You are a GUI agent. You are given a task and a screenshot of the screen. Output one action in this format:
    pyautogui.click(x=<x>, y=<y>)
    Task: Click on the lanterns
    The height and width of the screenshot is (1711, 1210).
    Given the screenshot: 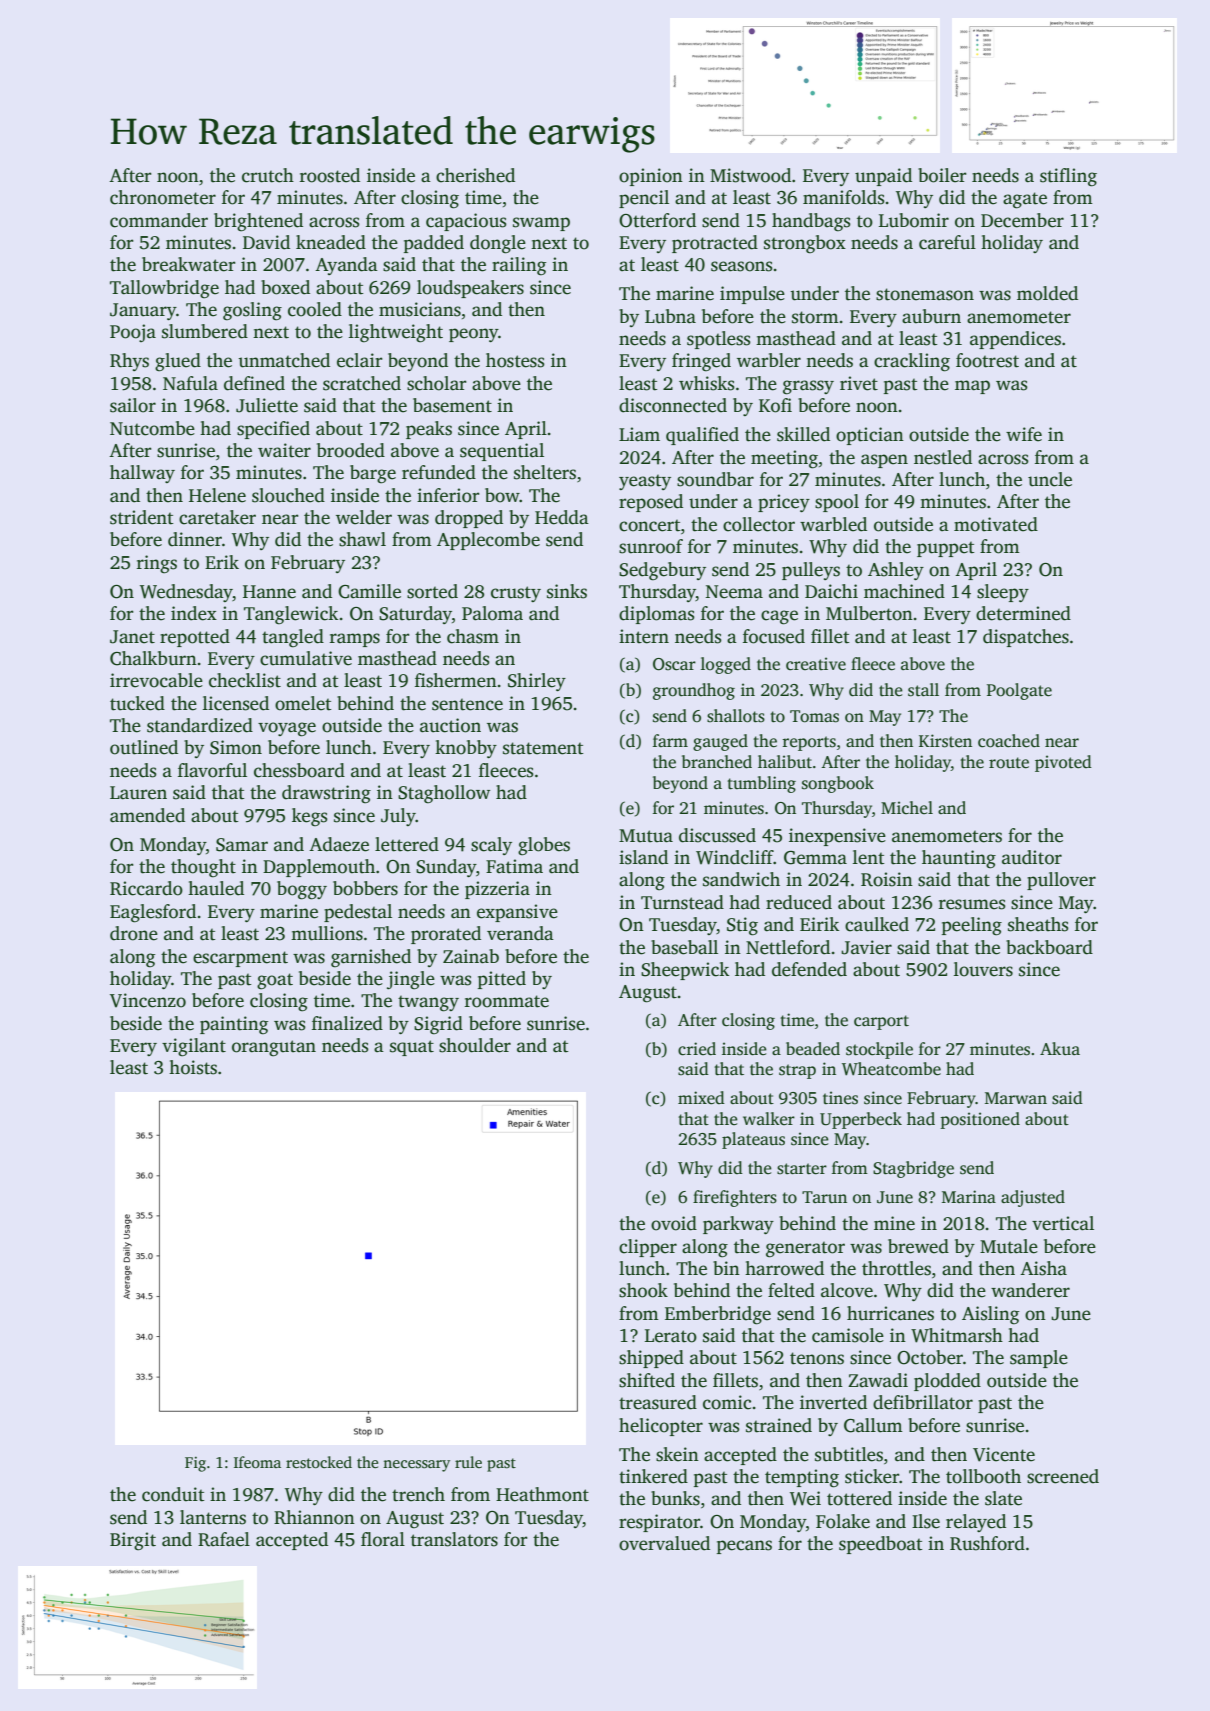 What is the action you would take?
    pyautogui.click(x=213, y=1517)
